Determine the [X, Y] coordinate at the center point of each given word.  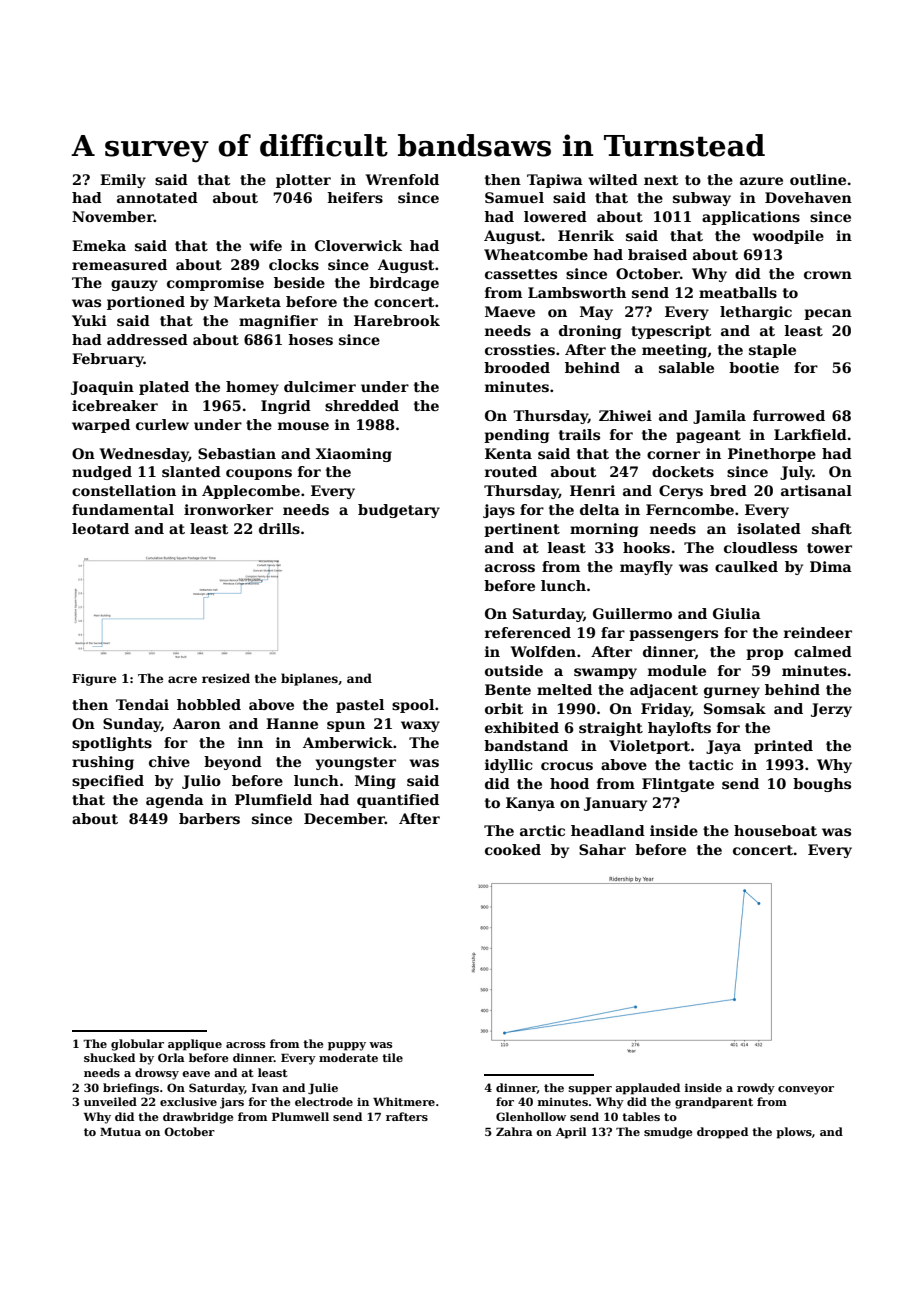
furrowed [789, 415]
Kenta [508, 453]
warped [101, 426]
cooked [513, 849]
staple [772, 351]
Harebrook [397, 320]
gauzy [134, 285]
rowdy [756, 1089]
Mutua [120, 1132]
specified [108, 782]
